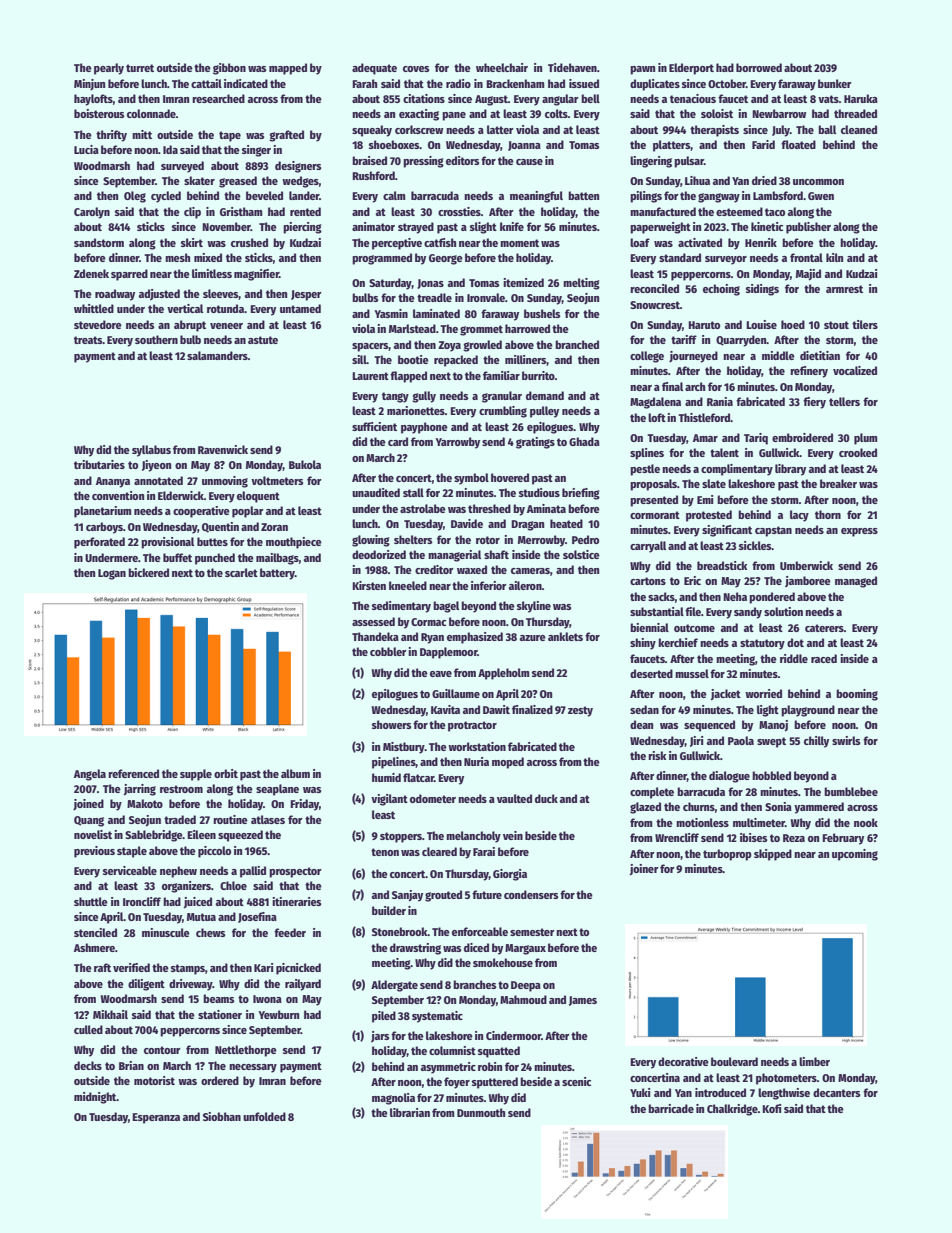 The width and height of the screenshot is (952, 1233). Describe the element at coordinates (359, 359) in the screenshot. I see `sill` at that location.
